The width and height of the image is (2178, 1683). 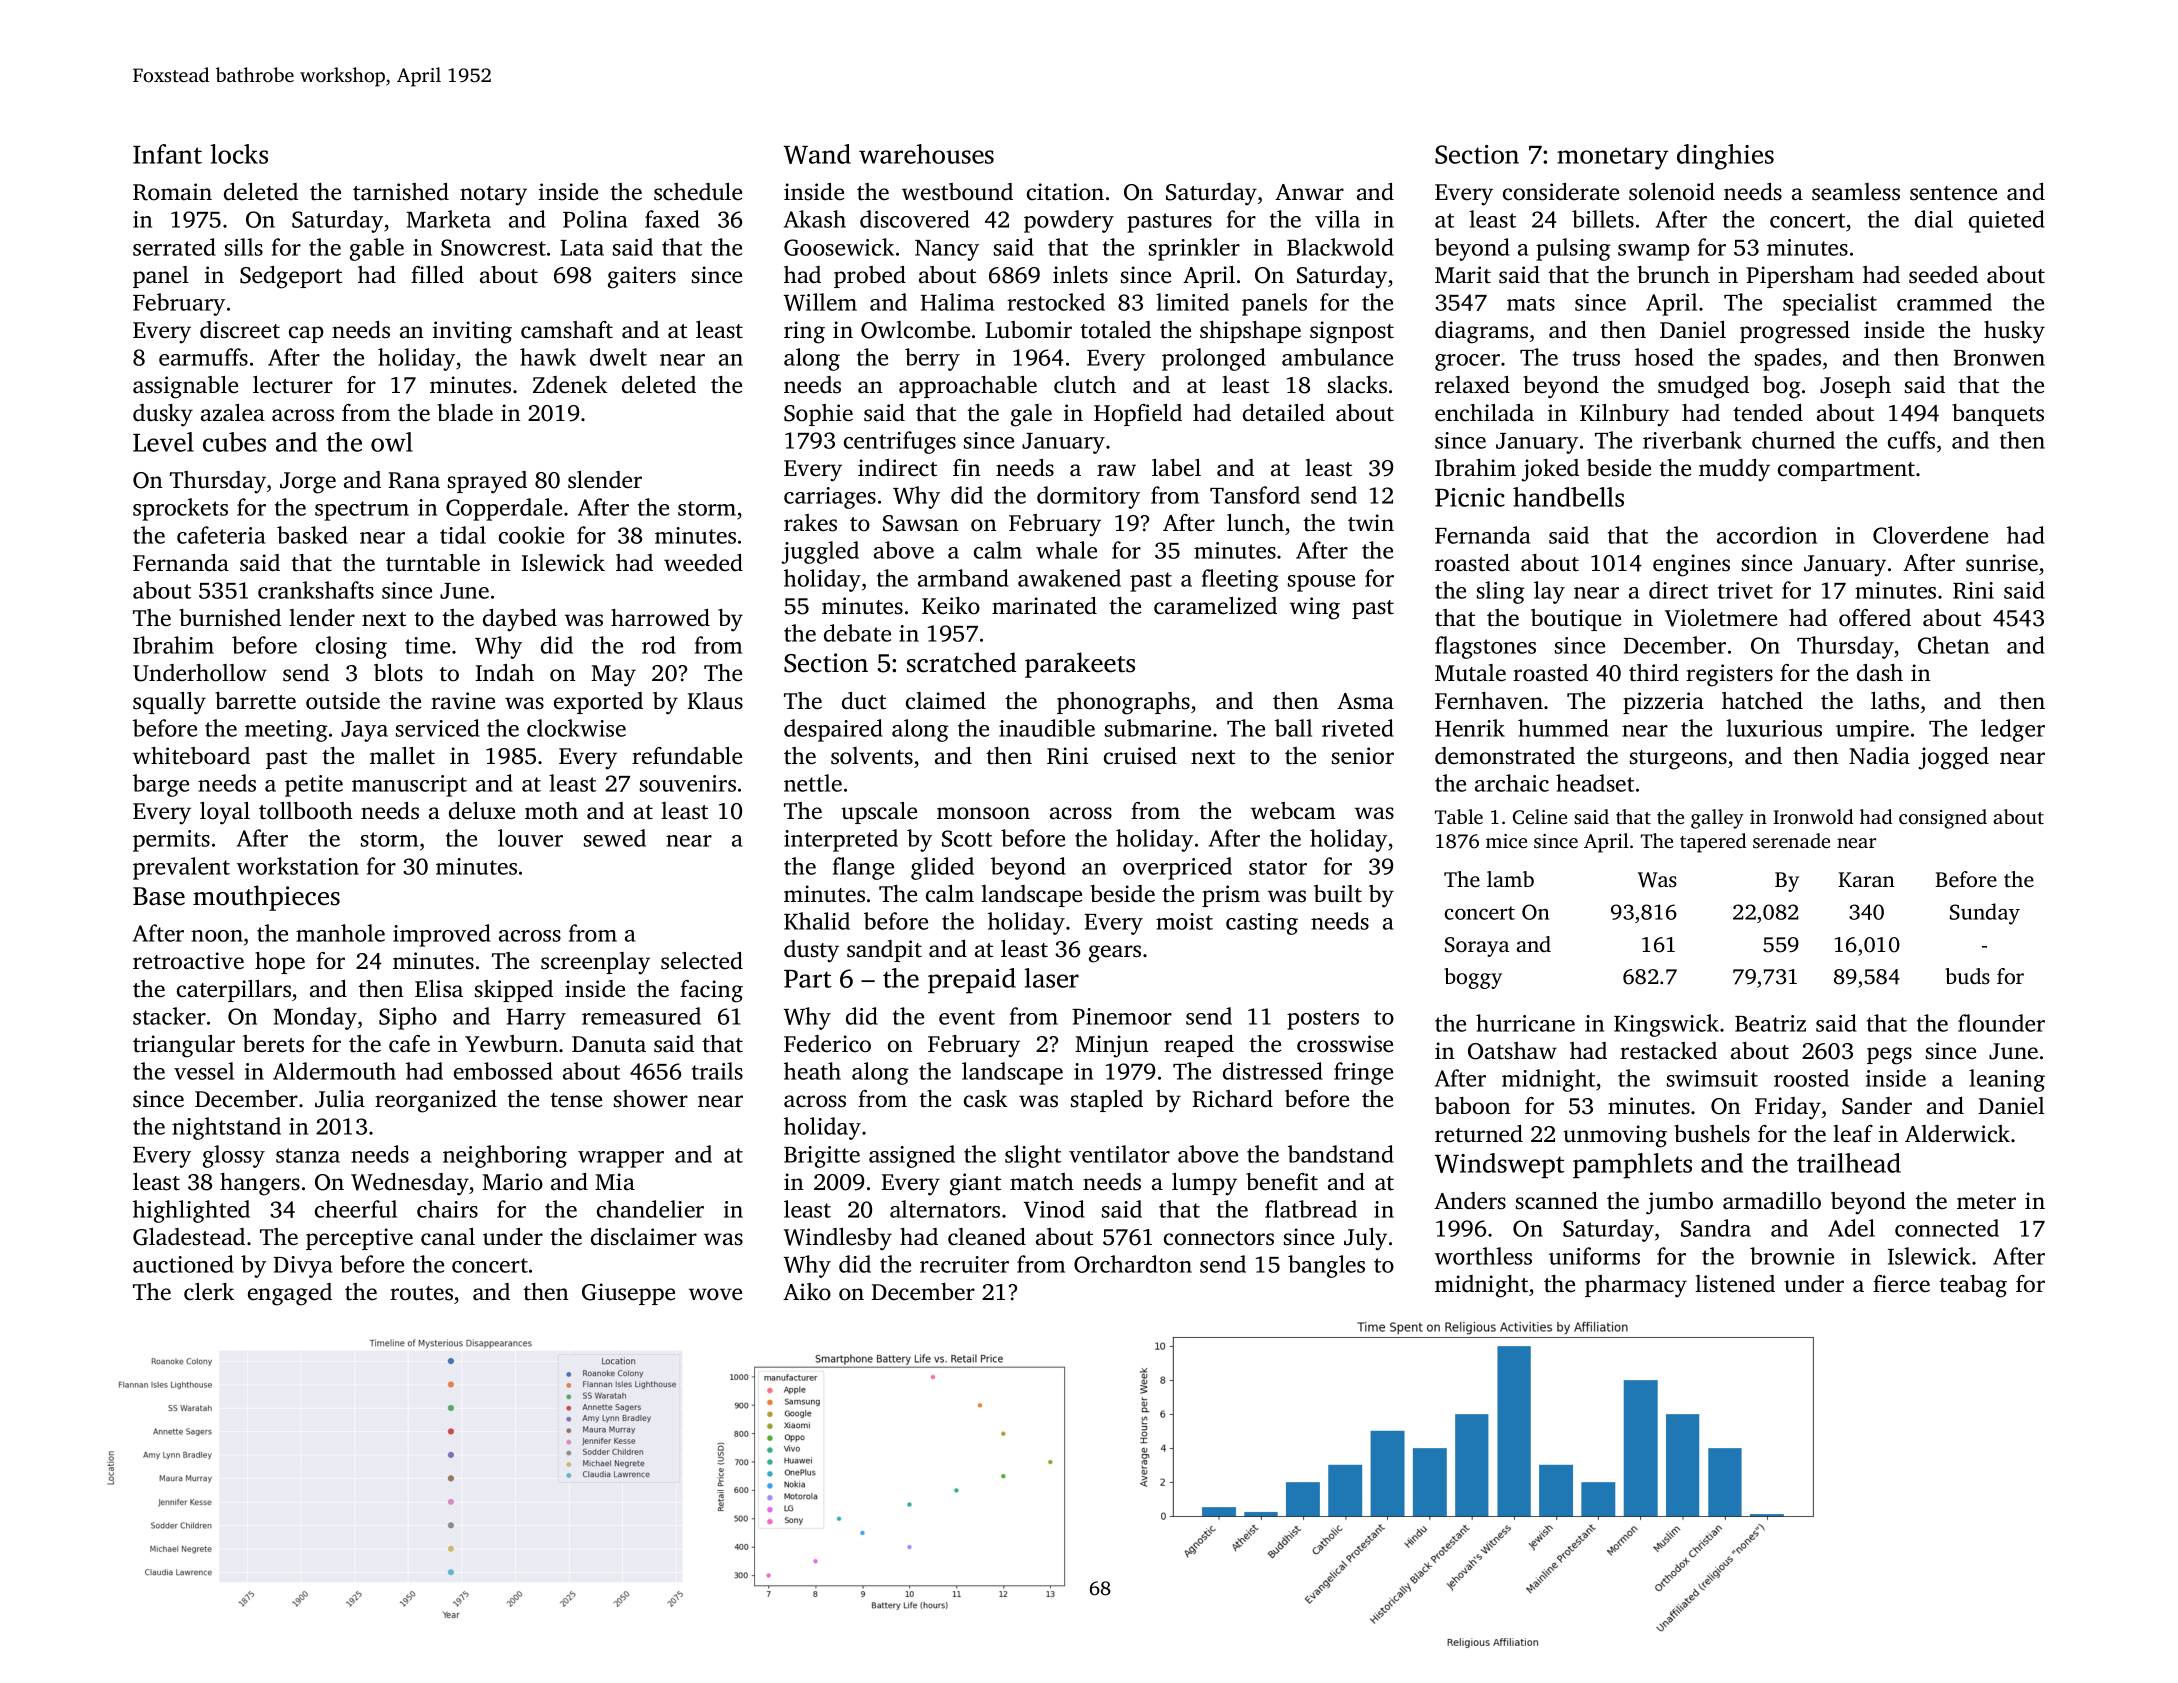 I want to click on Aiko, so click(x=807, y=1292).
